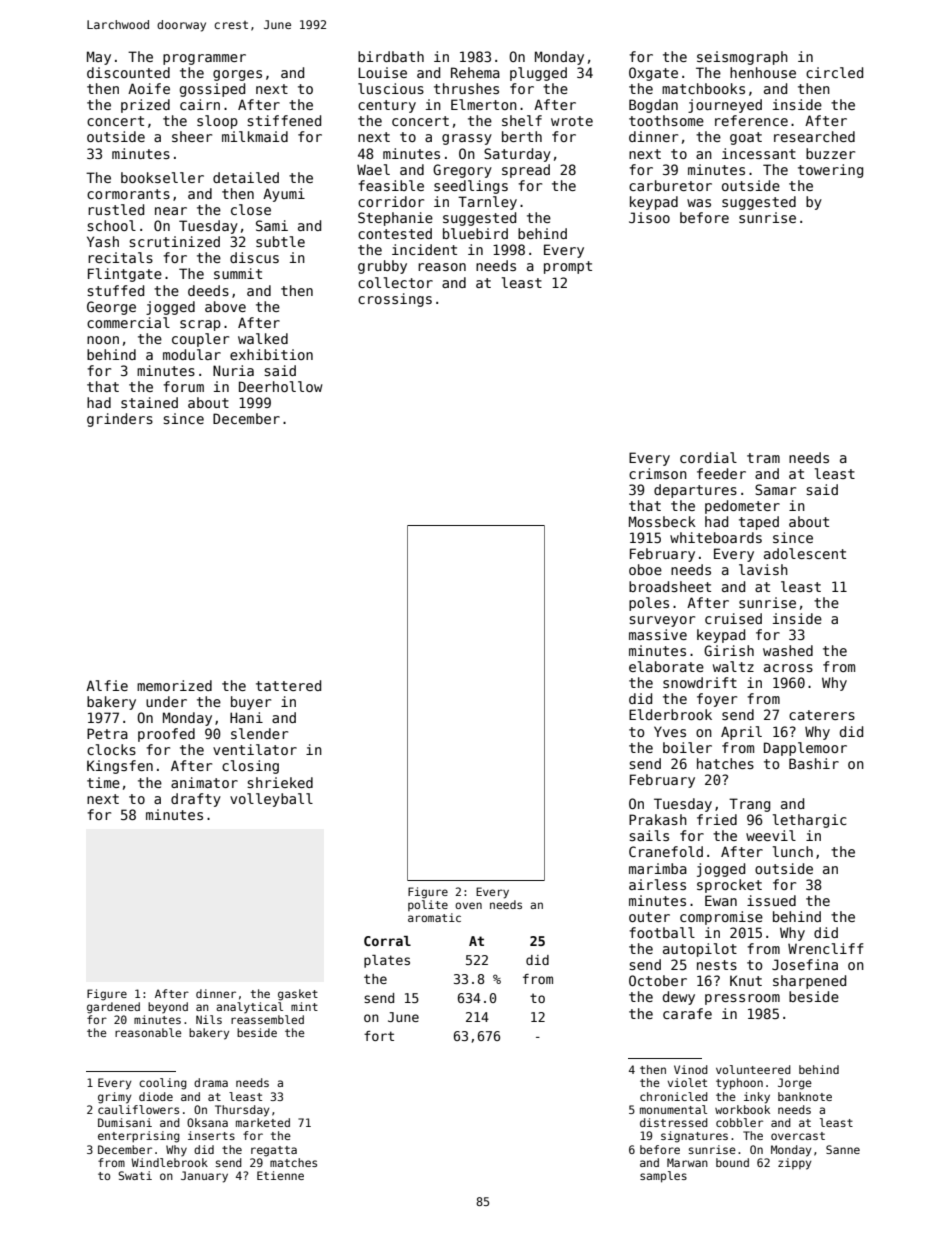 This screenshot has width=952, height=1233. Describe the element at coordinates (387, 941) in the screenshot. I see `Corral` at that location.
